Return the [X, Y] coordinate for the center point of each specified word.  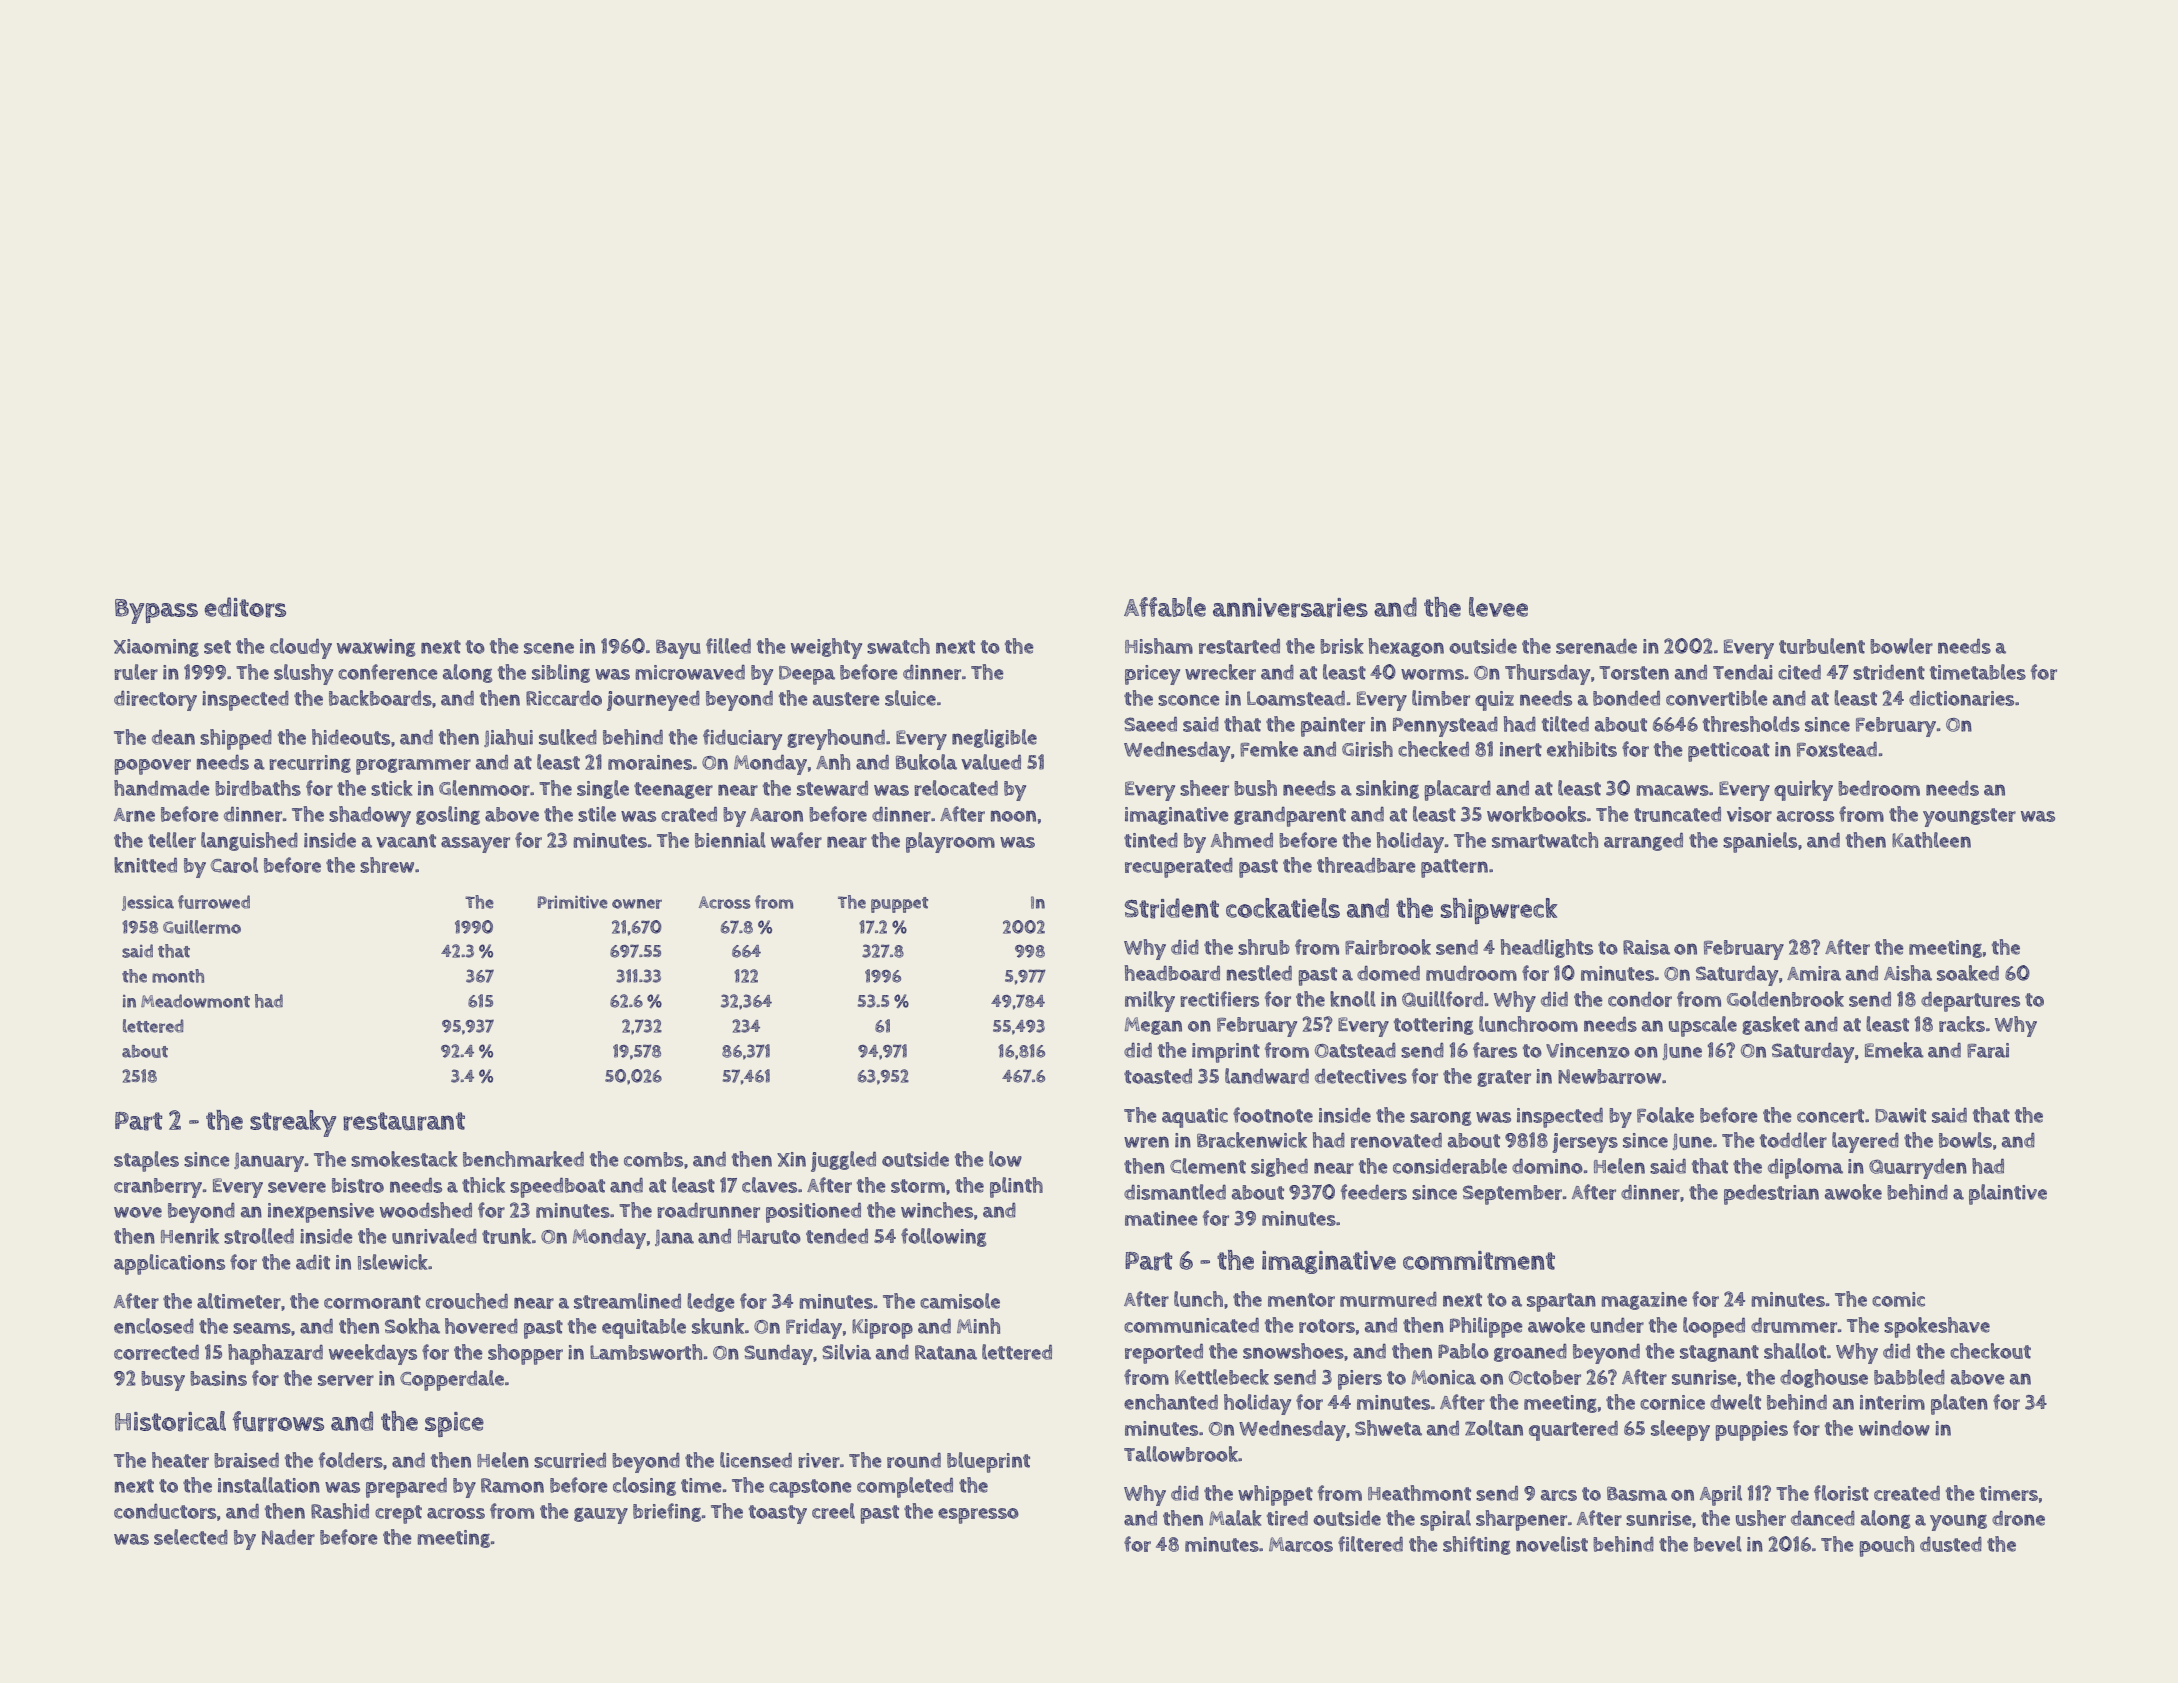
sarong [1440, 1118]
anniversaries [1290, 608]
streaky [293, 1123]
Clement [1208, 1166]
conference [388, 672]
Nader [288, 1537]
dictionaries [1961, 698]
